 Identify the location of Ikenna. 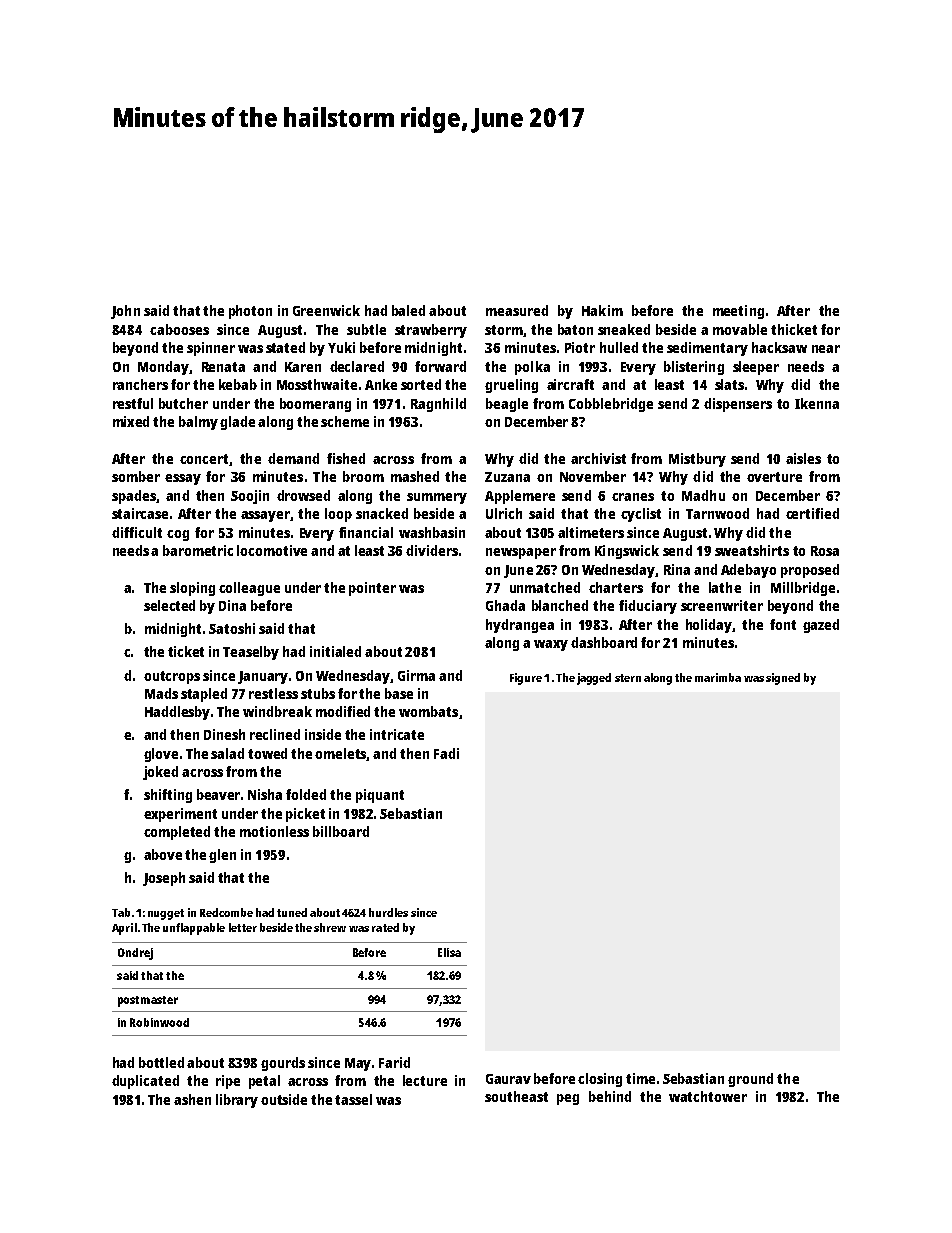
(817, 403).
